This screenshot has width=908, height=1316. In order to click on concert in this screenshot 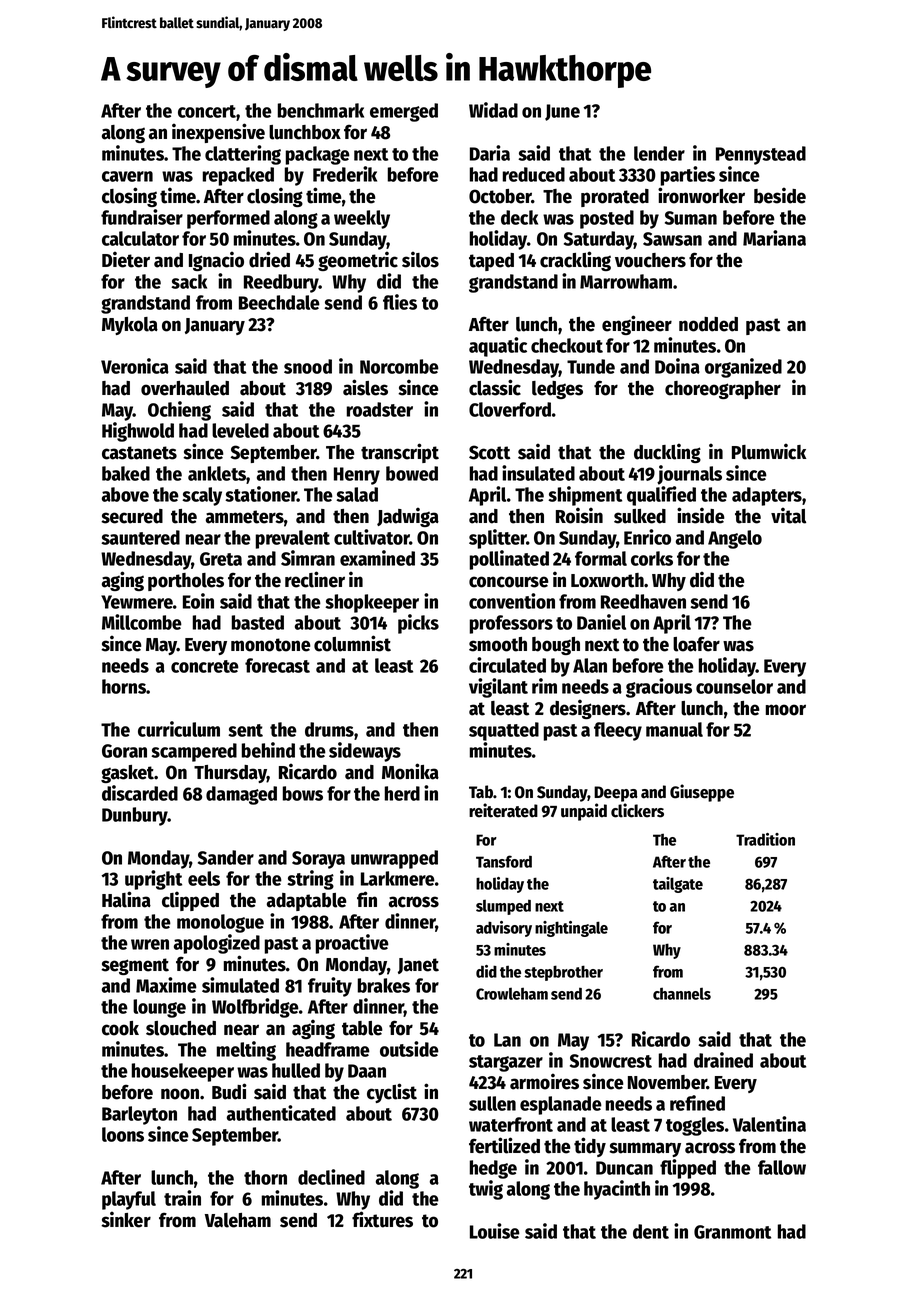, I will do `click(207, 111)`.
